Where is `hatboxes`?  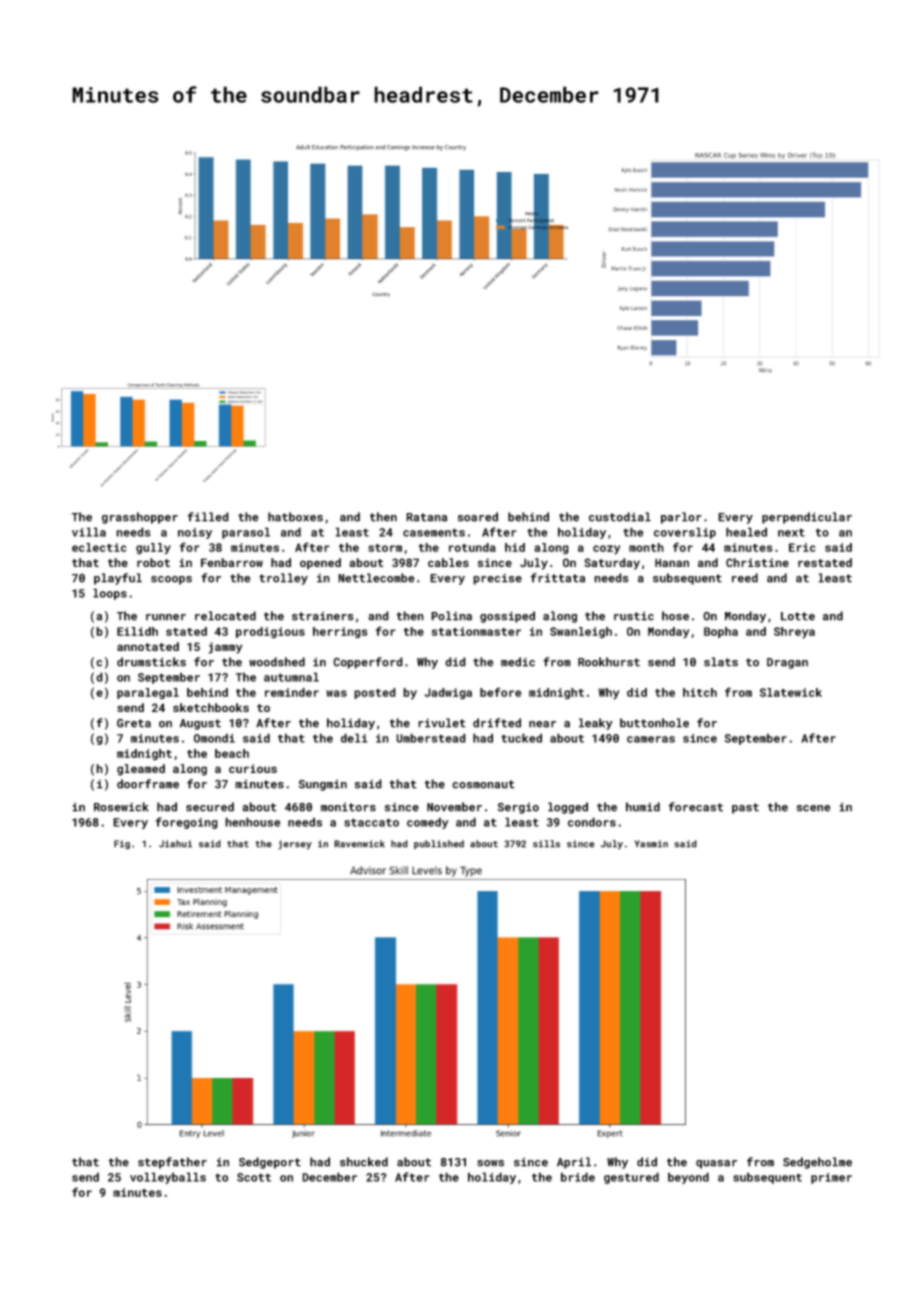
hatboxes is located at coordinates (295, 517).
